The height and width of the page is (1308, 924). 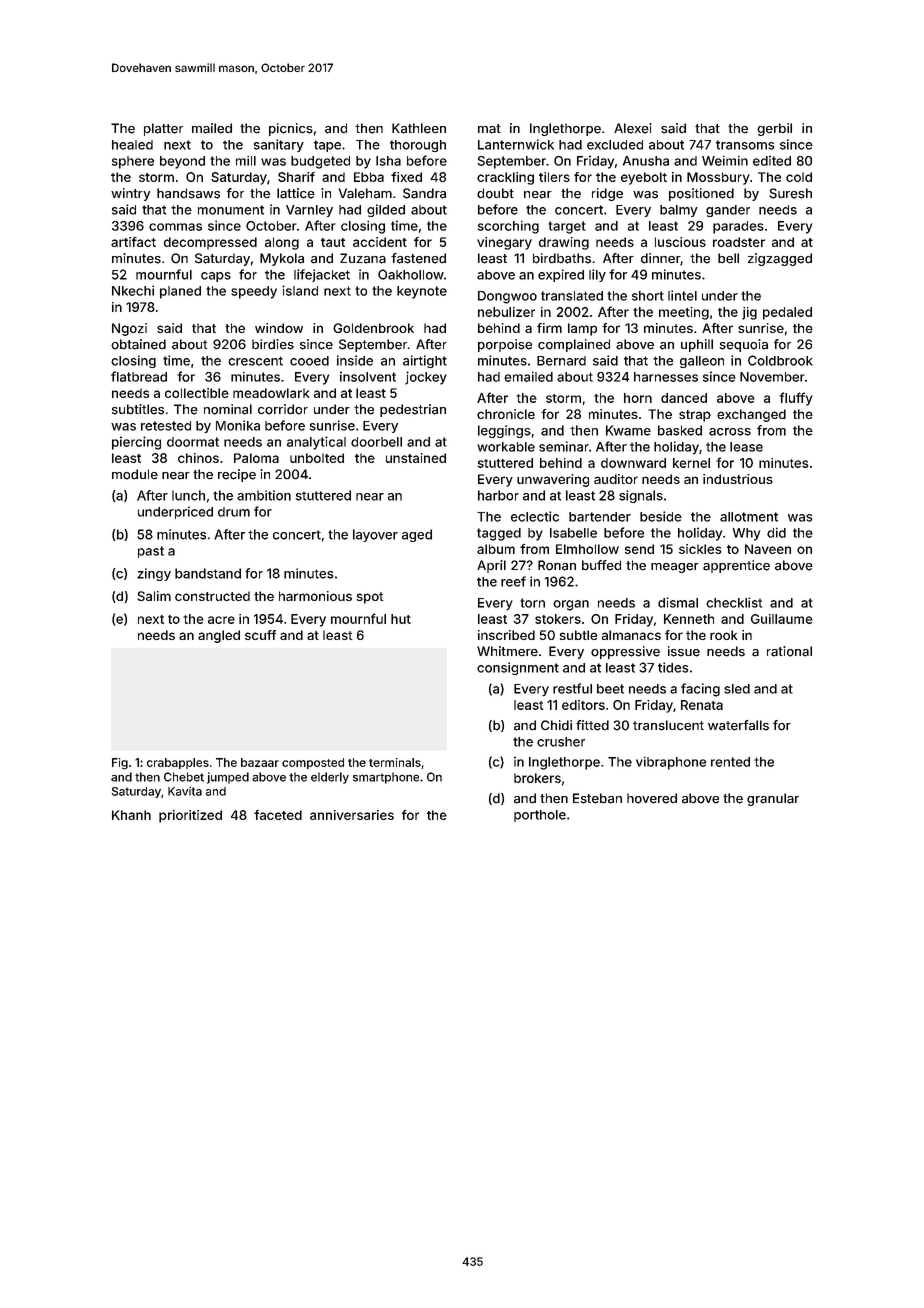 What do you see at coordinates (322, 275) in the page?
I see `lifejacket` at bounding box center [322, 275].
